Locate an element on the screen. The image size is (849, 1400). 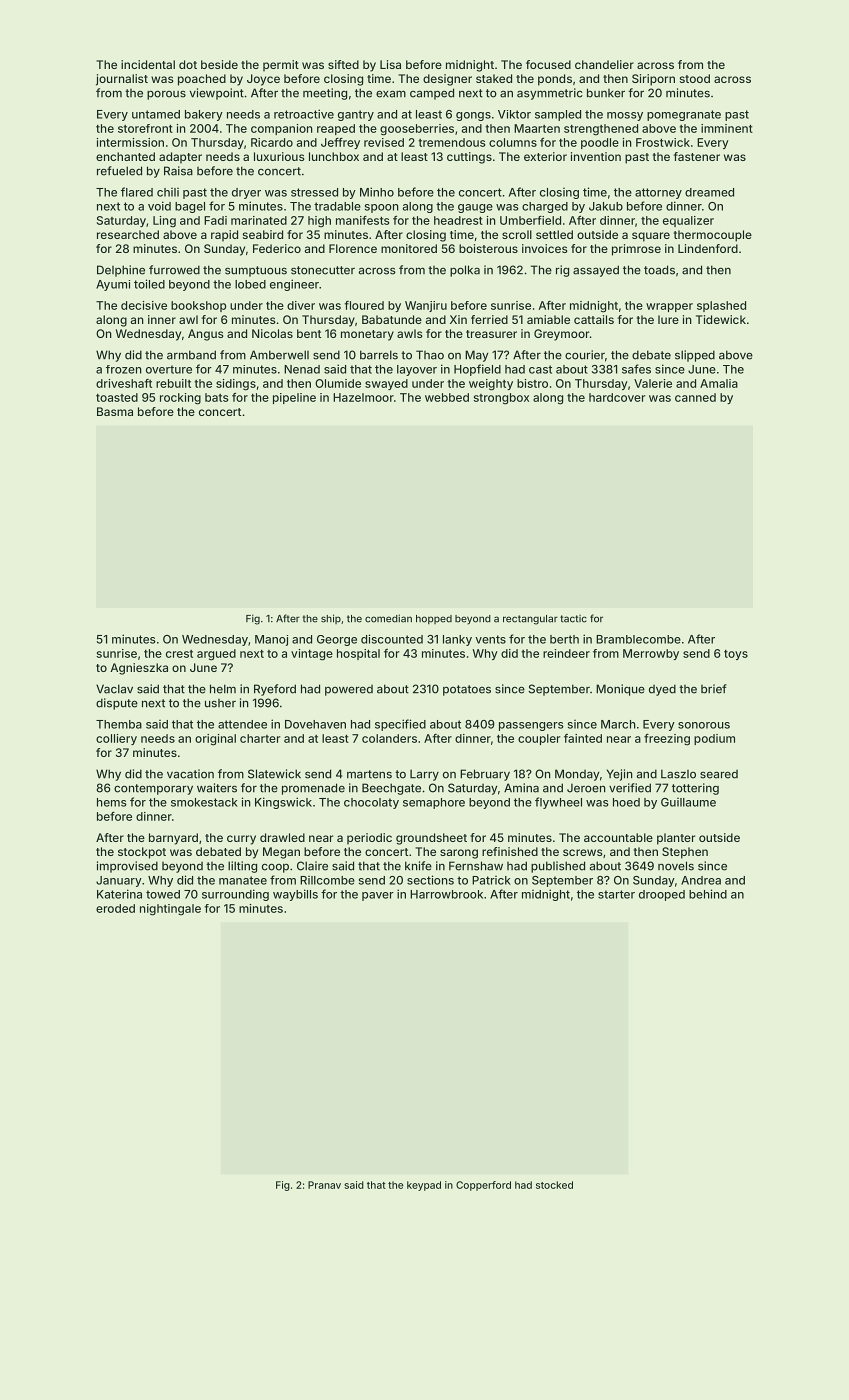
dyed is located at coordinates (662, 690).
